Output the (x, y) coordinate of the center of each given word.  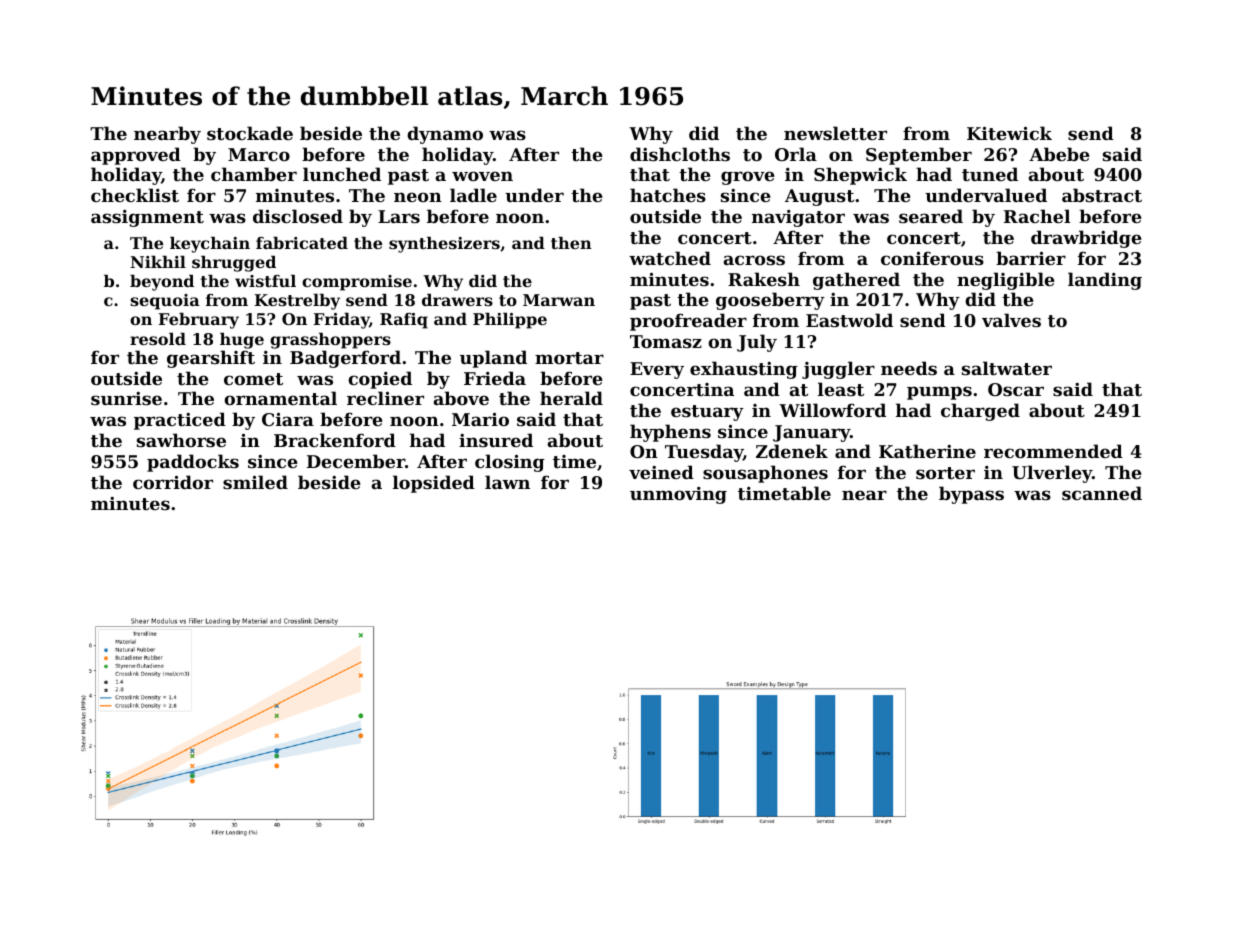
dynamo (445, 135)
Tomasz (666, 341)
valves (1011, 320)
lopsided (434, 484)
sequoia (165, 302)
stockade (250, 133)
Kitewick (1009, 133)
